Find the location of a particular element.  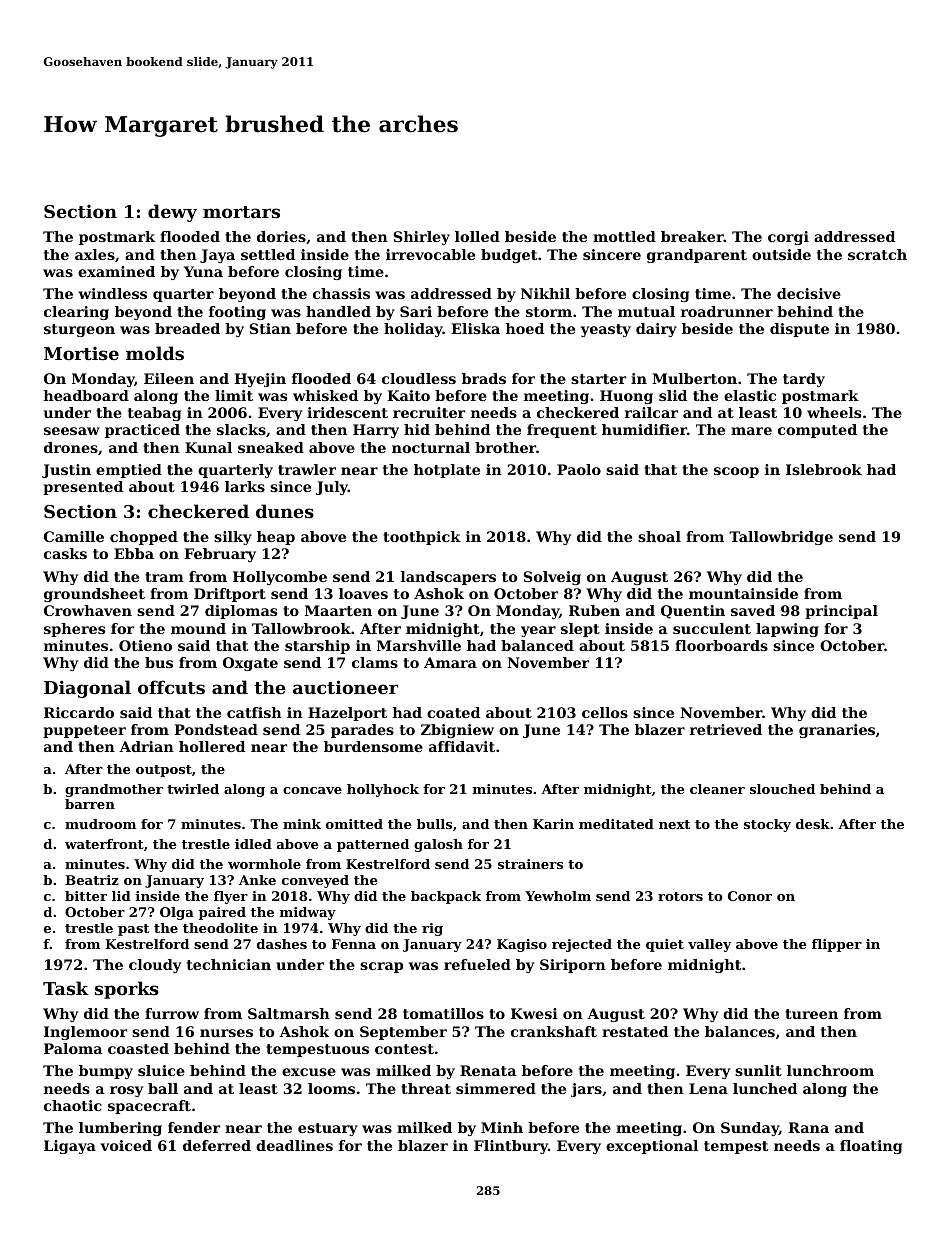

cleaner is located at coordinates (717, 789).
